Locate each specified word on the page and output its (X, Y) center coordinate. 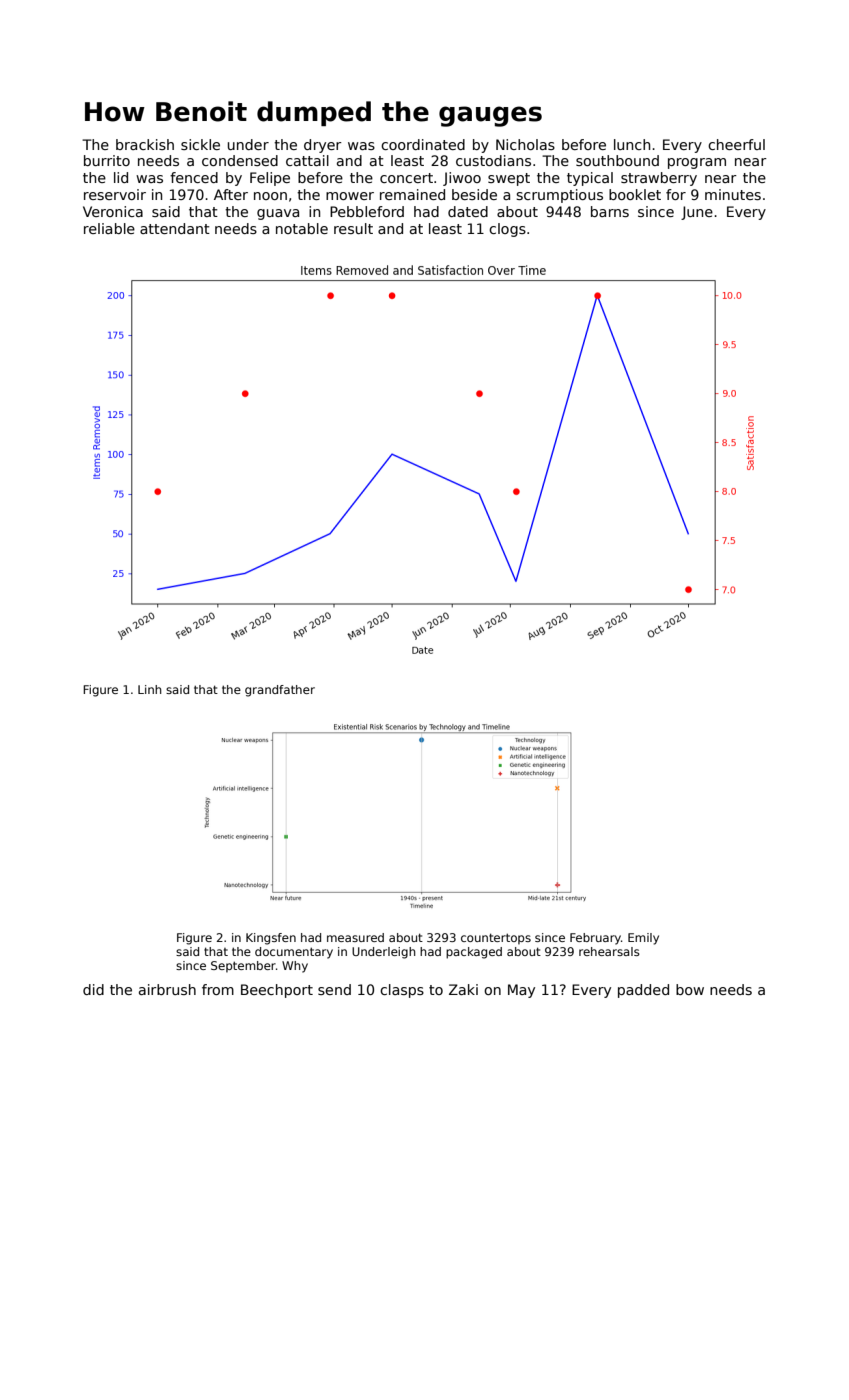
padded (643, 991)
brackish (145, 144)
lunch (632, 144)
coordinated (423, 144)
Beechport (277, 991)
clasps (402, 991)
